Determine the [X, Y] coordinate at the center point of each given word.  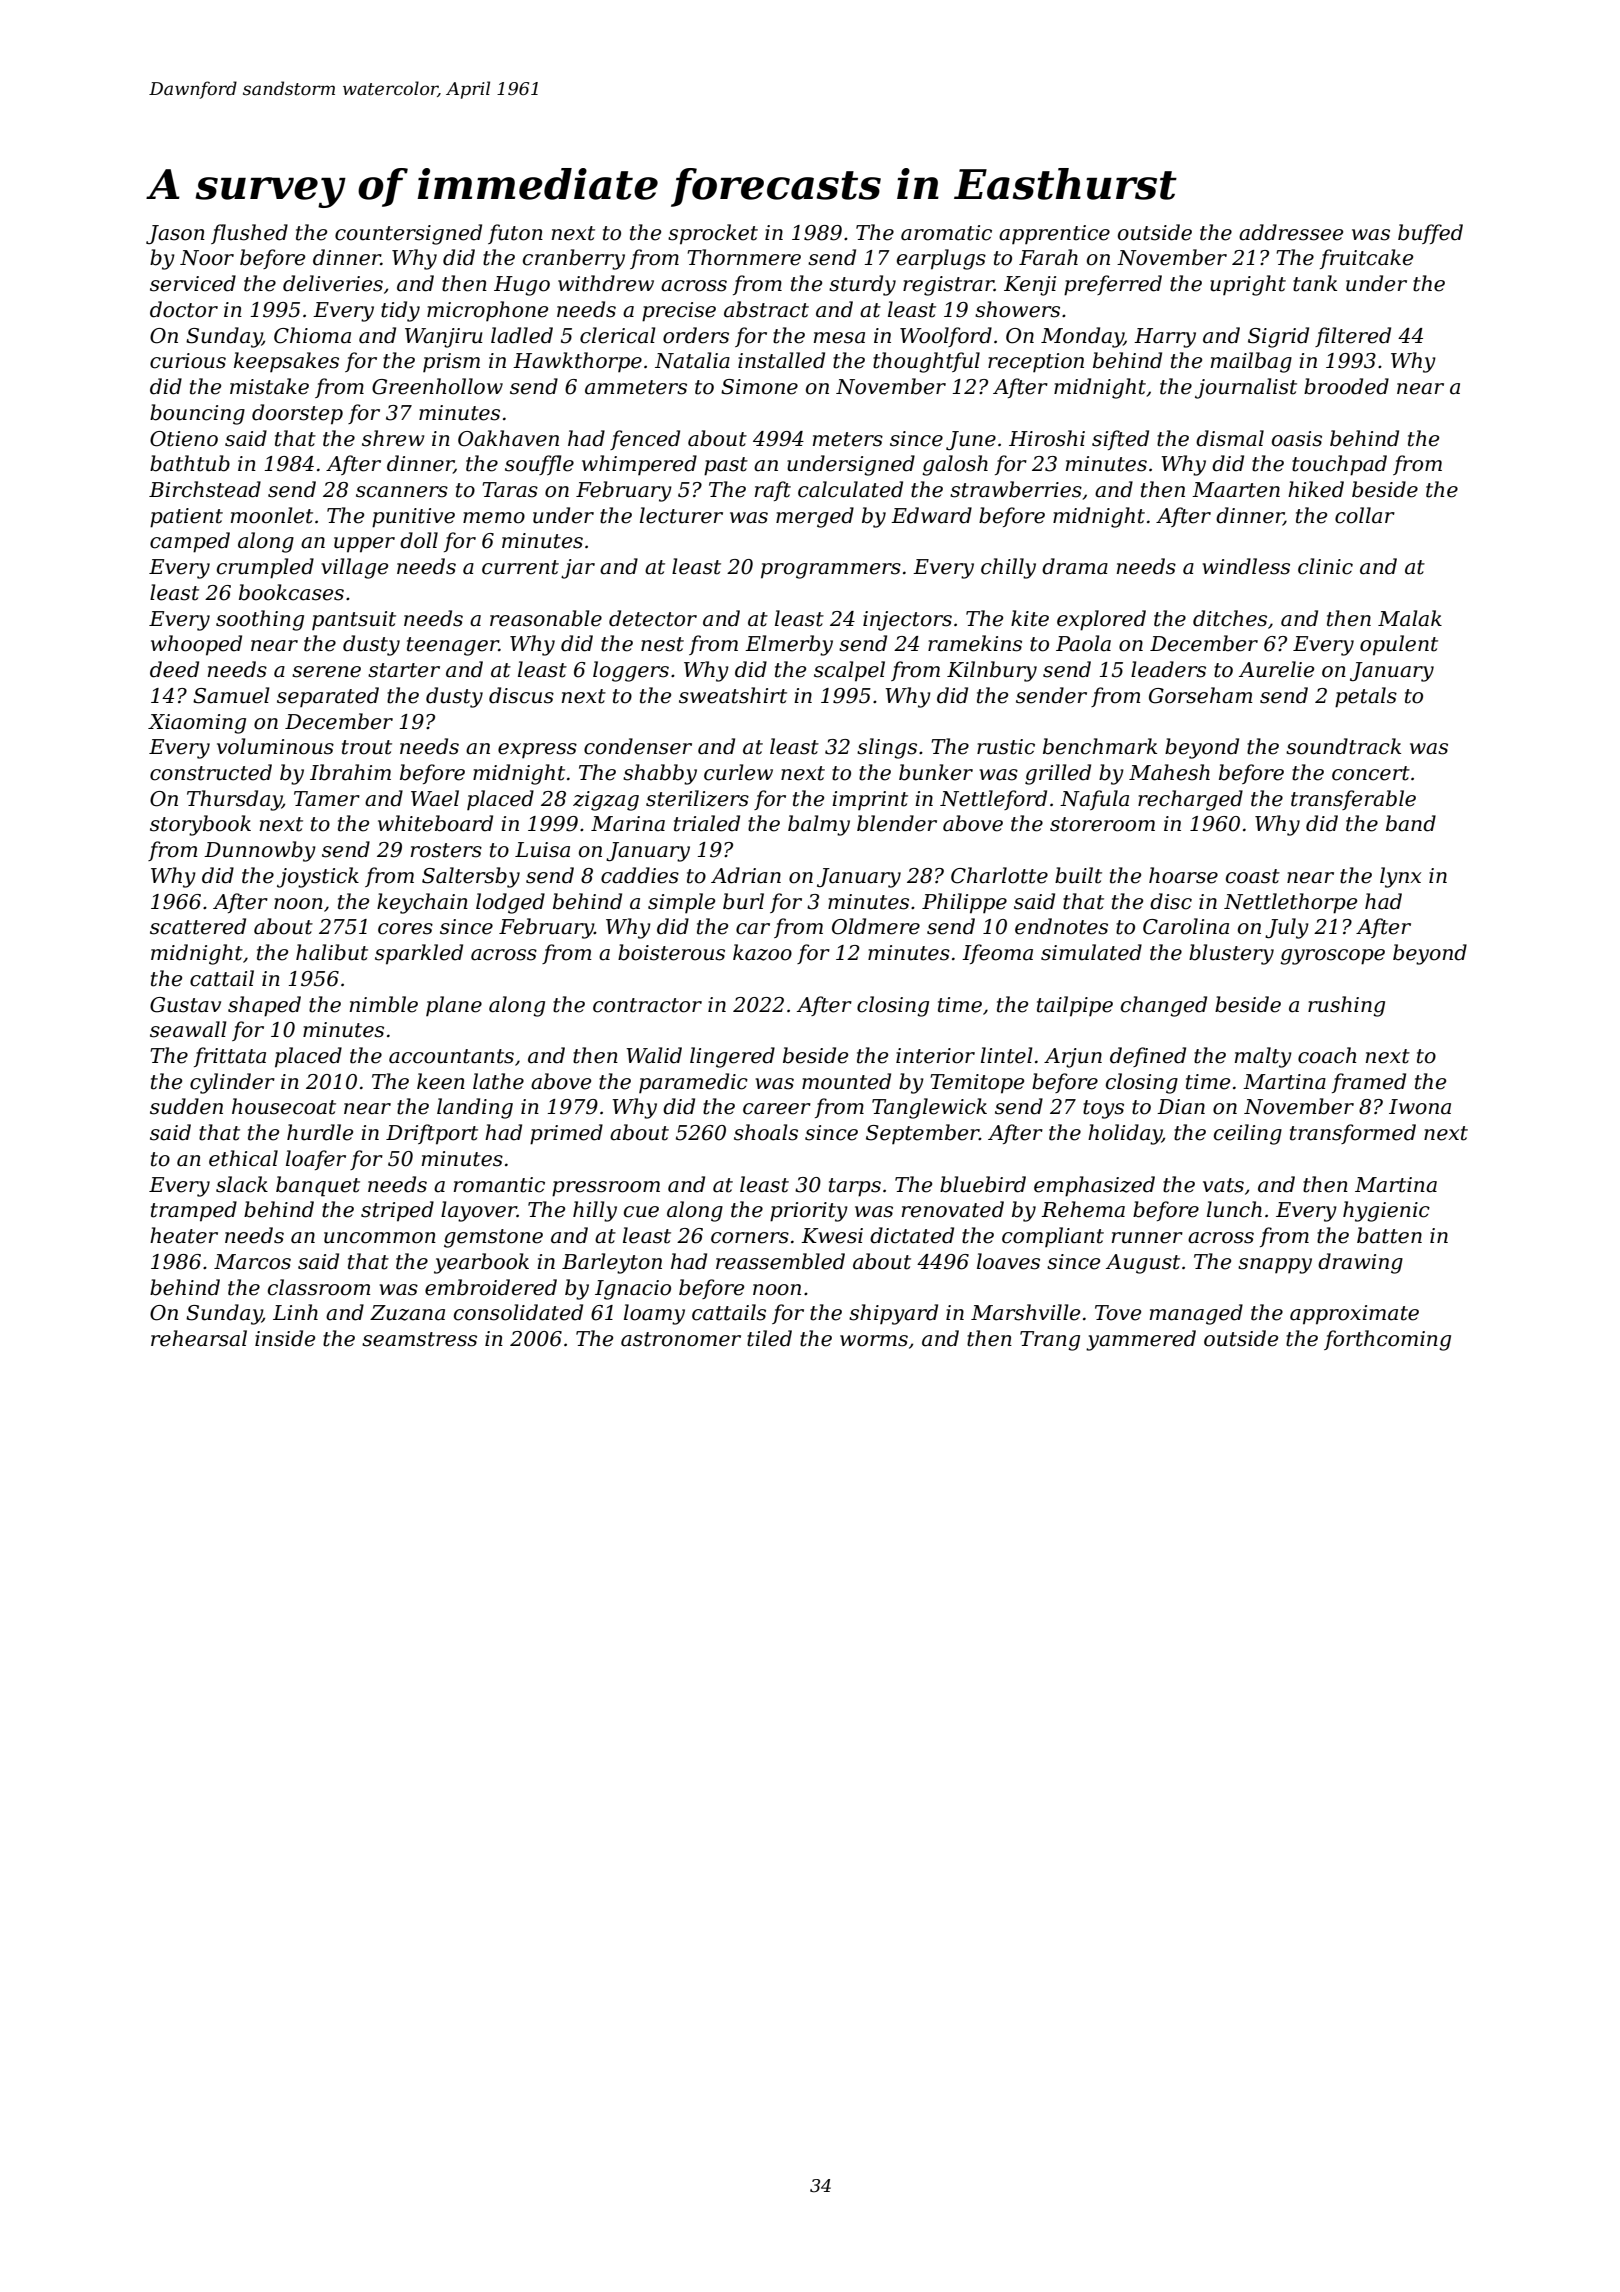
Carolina [1186, 926]
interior [935, 1056]
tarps [855, 1187]
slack [242, 1184]
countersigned [408, 234]
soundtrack [1343, 746]
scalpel [849, 671]
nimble [384, 1004]
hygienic [1386, 1211]
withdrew [606, 283]
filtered [1353, 337]
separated [328, 697]
